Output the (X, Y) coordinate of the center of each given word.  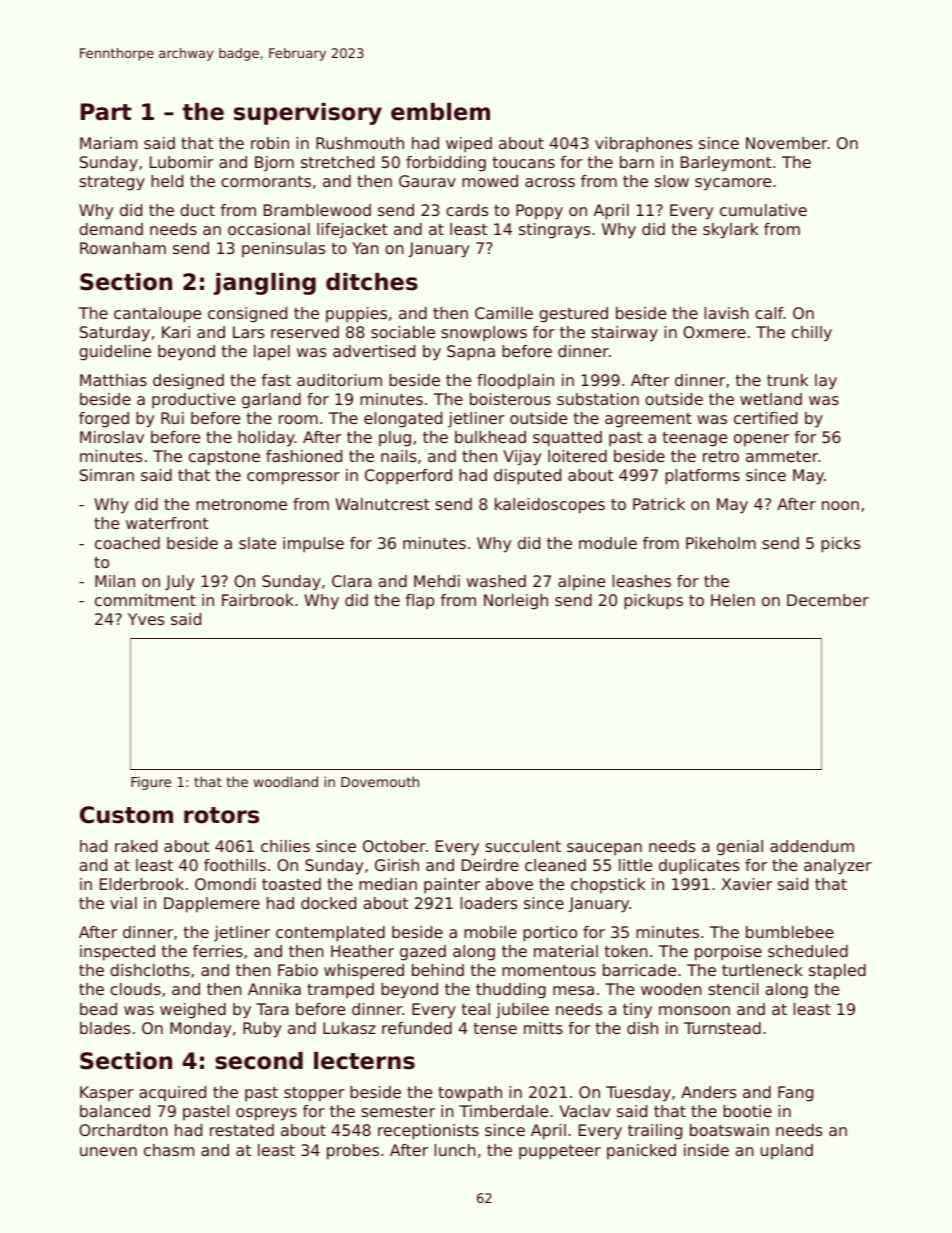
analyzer (838, 867)
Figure (151, 783)
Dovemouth (380, 781)
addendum (812, 846)
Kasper (107, 1094)
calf (769, 313)
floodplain (515, 382)
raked (136, 846)
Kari (176, 332)
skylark (730, 231)
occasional (269, 229)
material (566, 951)
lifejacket (352, 231)
